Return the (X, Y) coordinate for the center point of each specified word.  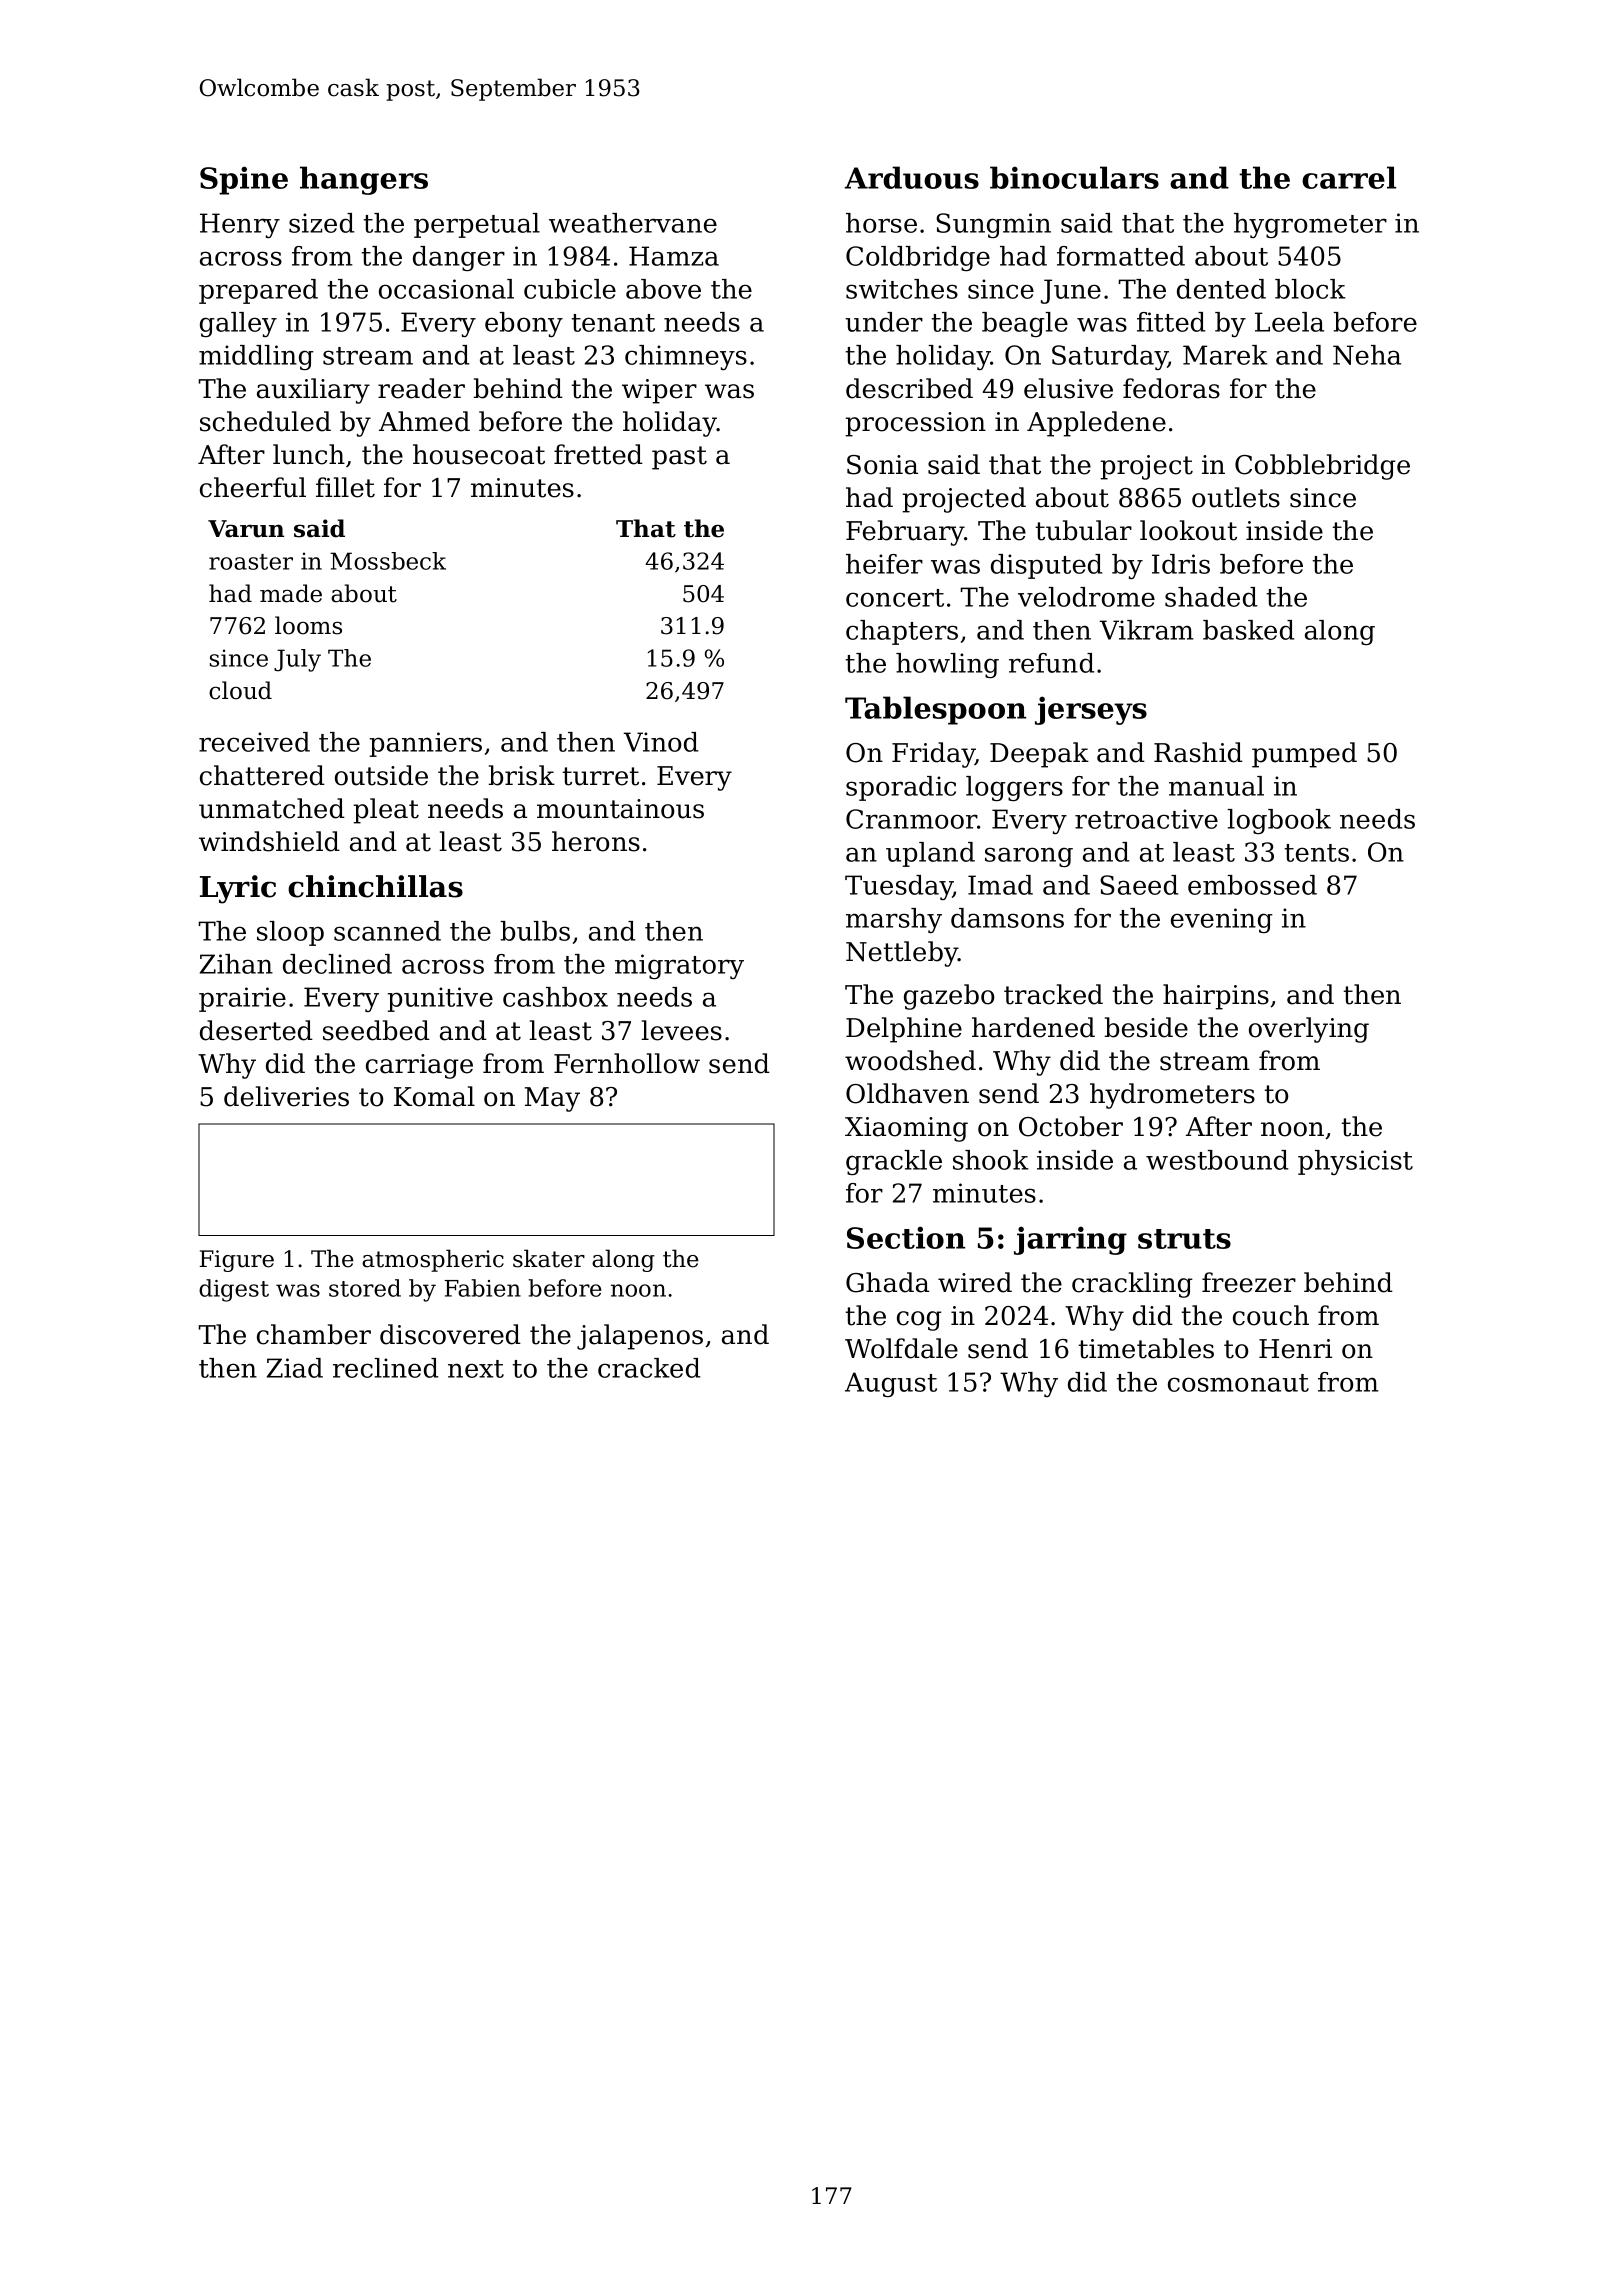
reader (421, 388)
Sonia (882, 465)
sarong (1029, 857)
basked (1248, 630)
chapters (902, 632)
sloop (290, 933)
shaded (1211, 597)
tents (1317, 853)
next (476, 1369)
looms (308, 625)
